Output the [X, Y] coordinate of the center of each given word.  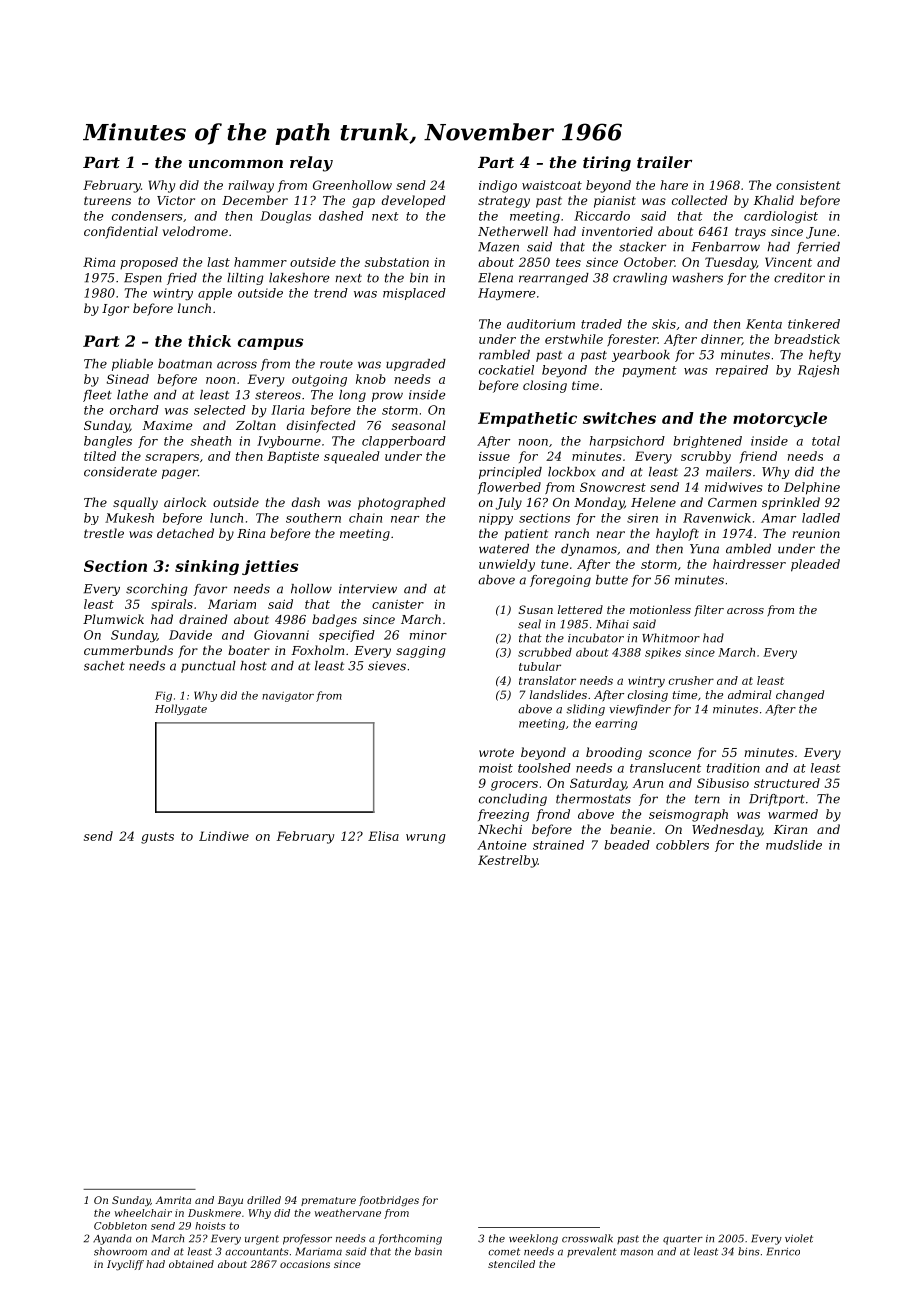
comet [504, 1252]
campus [270, 344]
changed [800, 696]
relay [311, 164]
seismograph [688, 815]
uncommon [236, 164]
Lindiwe [224, 836]
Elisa [383, 836]
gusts [157, 838]
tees [568, 262]
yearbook [641, 356]
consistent [808, 185]
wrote [496, 752]
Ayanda [112, 1239]
